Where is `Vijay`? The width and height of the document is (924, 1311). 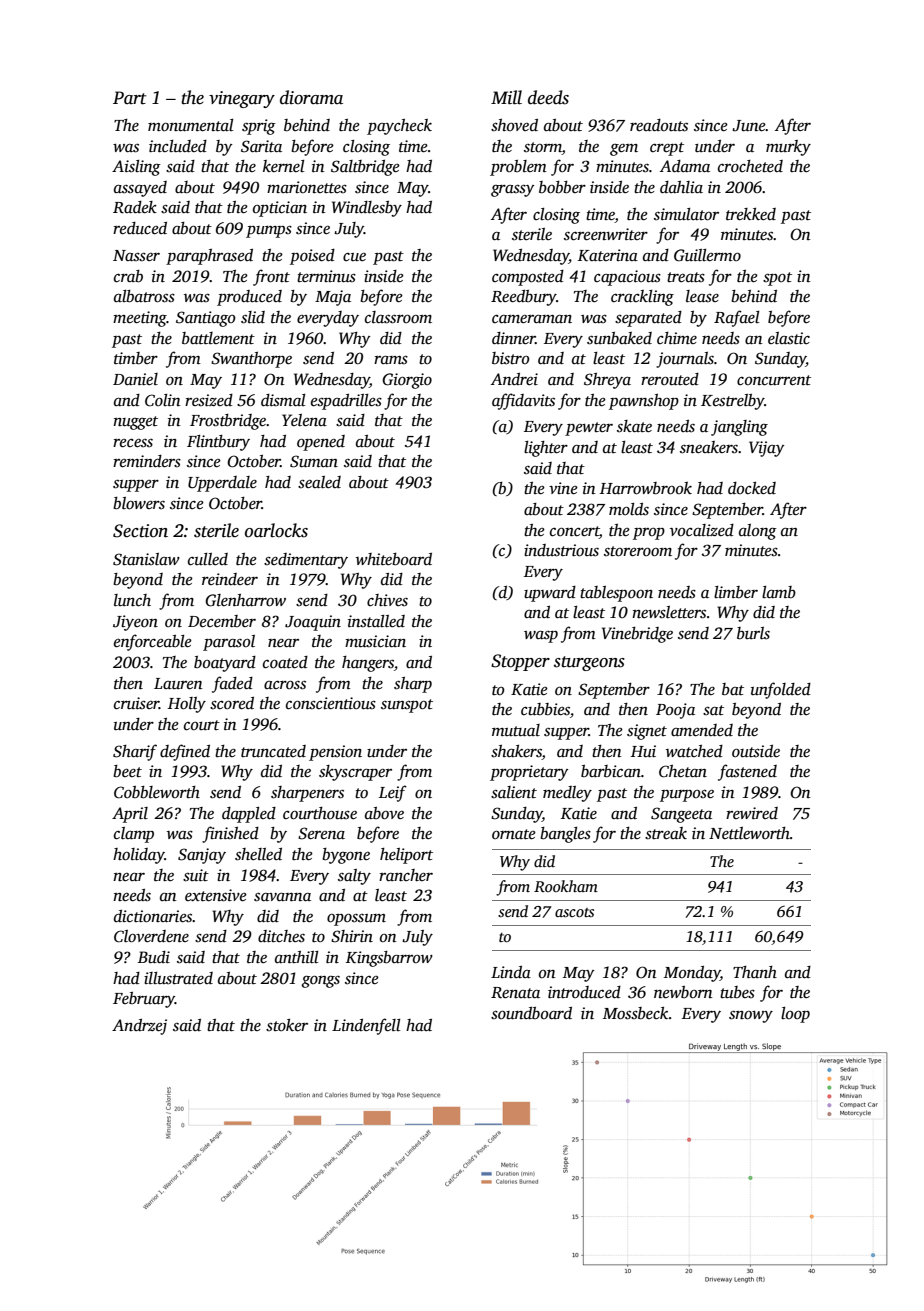
Vijay is located at coordinates (767, 449).
